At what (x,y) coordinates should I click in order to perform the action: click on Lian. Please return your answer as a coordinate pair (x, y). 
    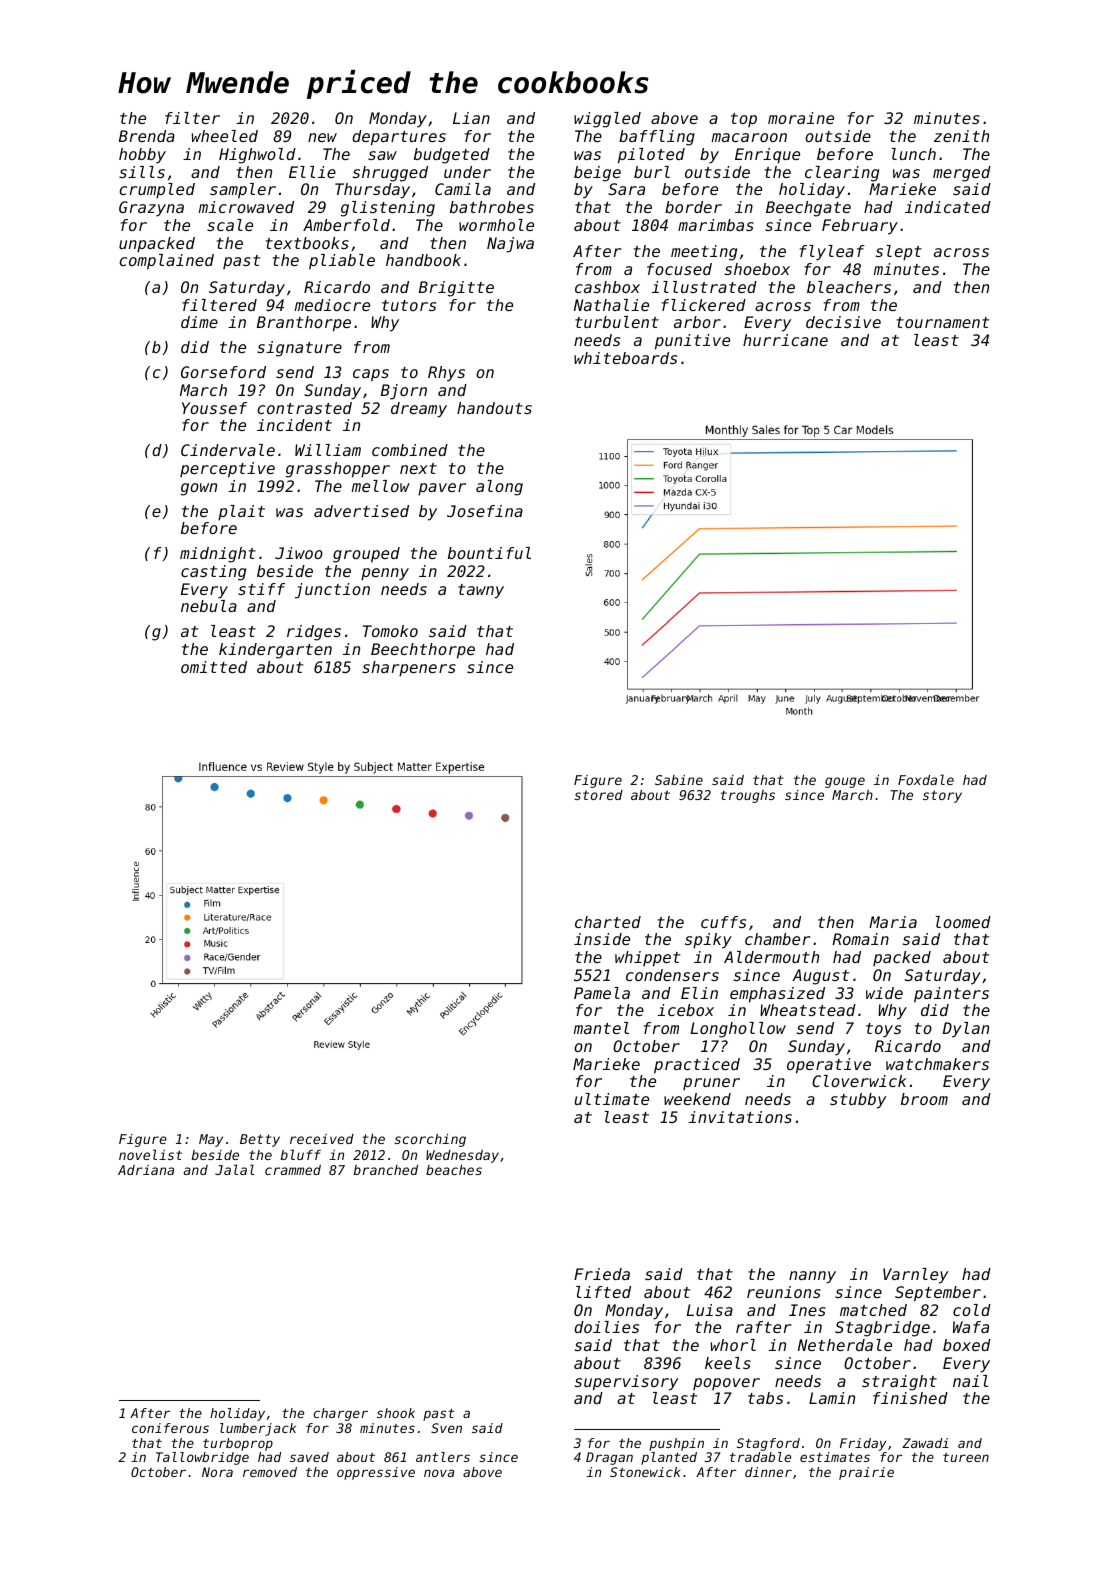
    Looking at the image, I should click on (471, 118).
